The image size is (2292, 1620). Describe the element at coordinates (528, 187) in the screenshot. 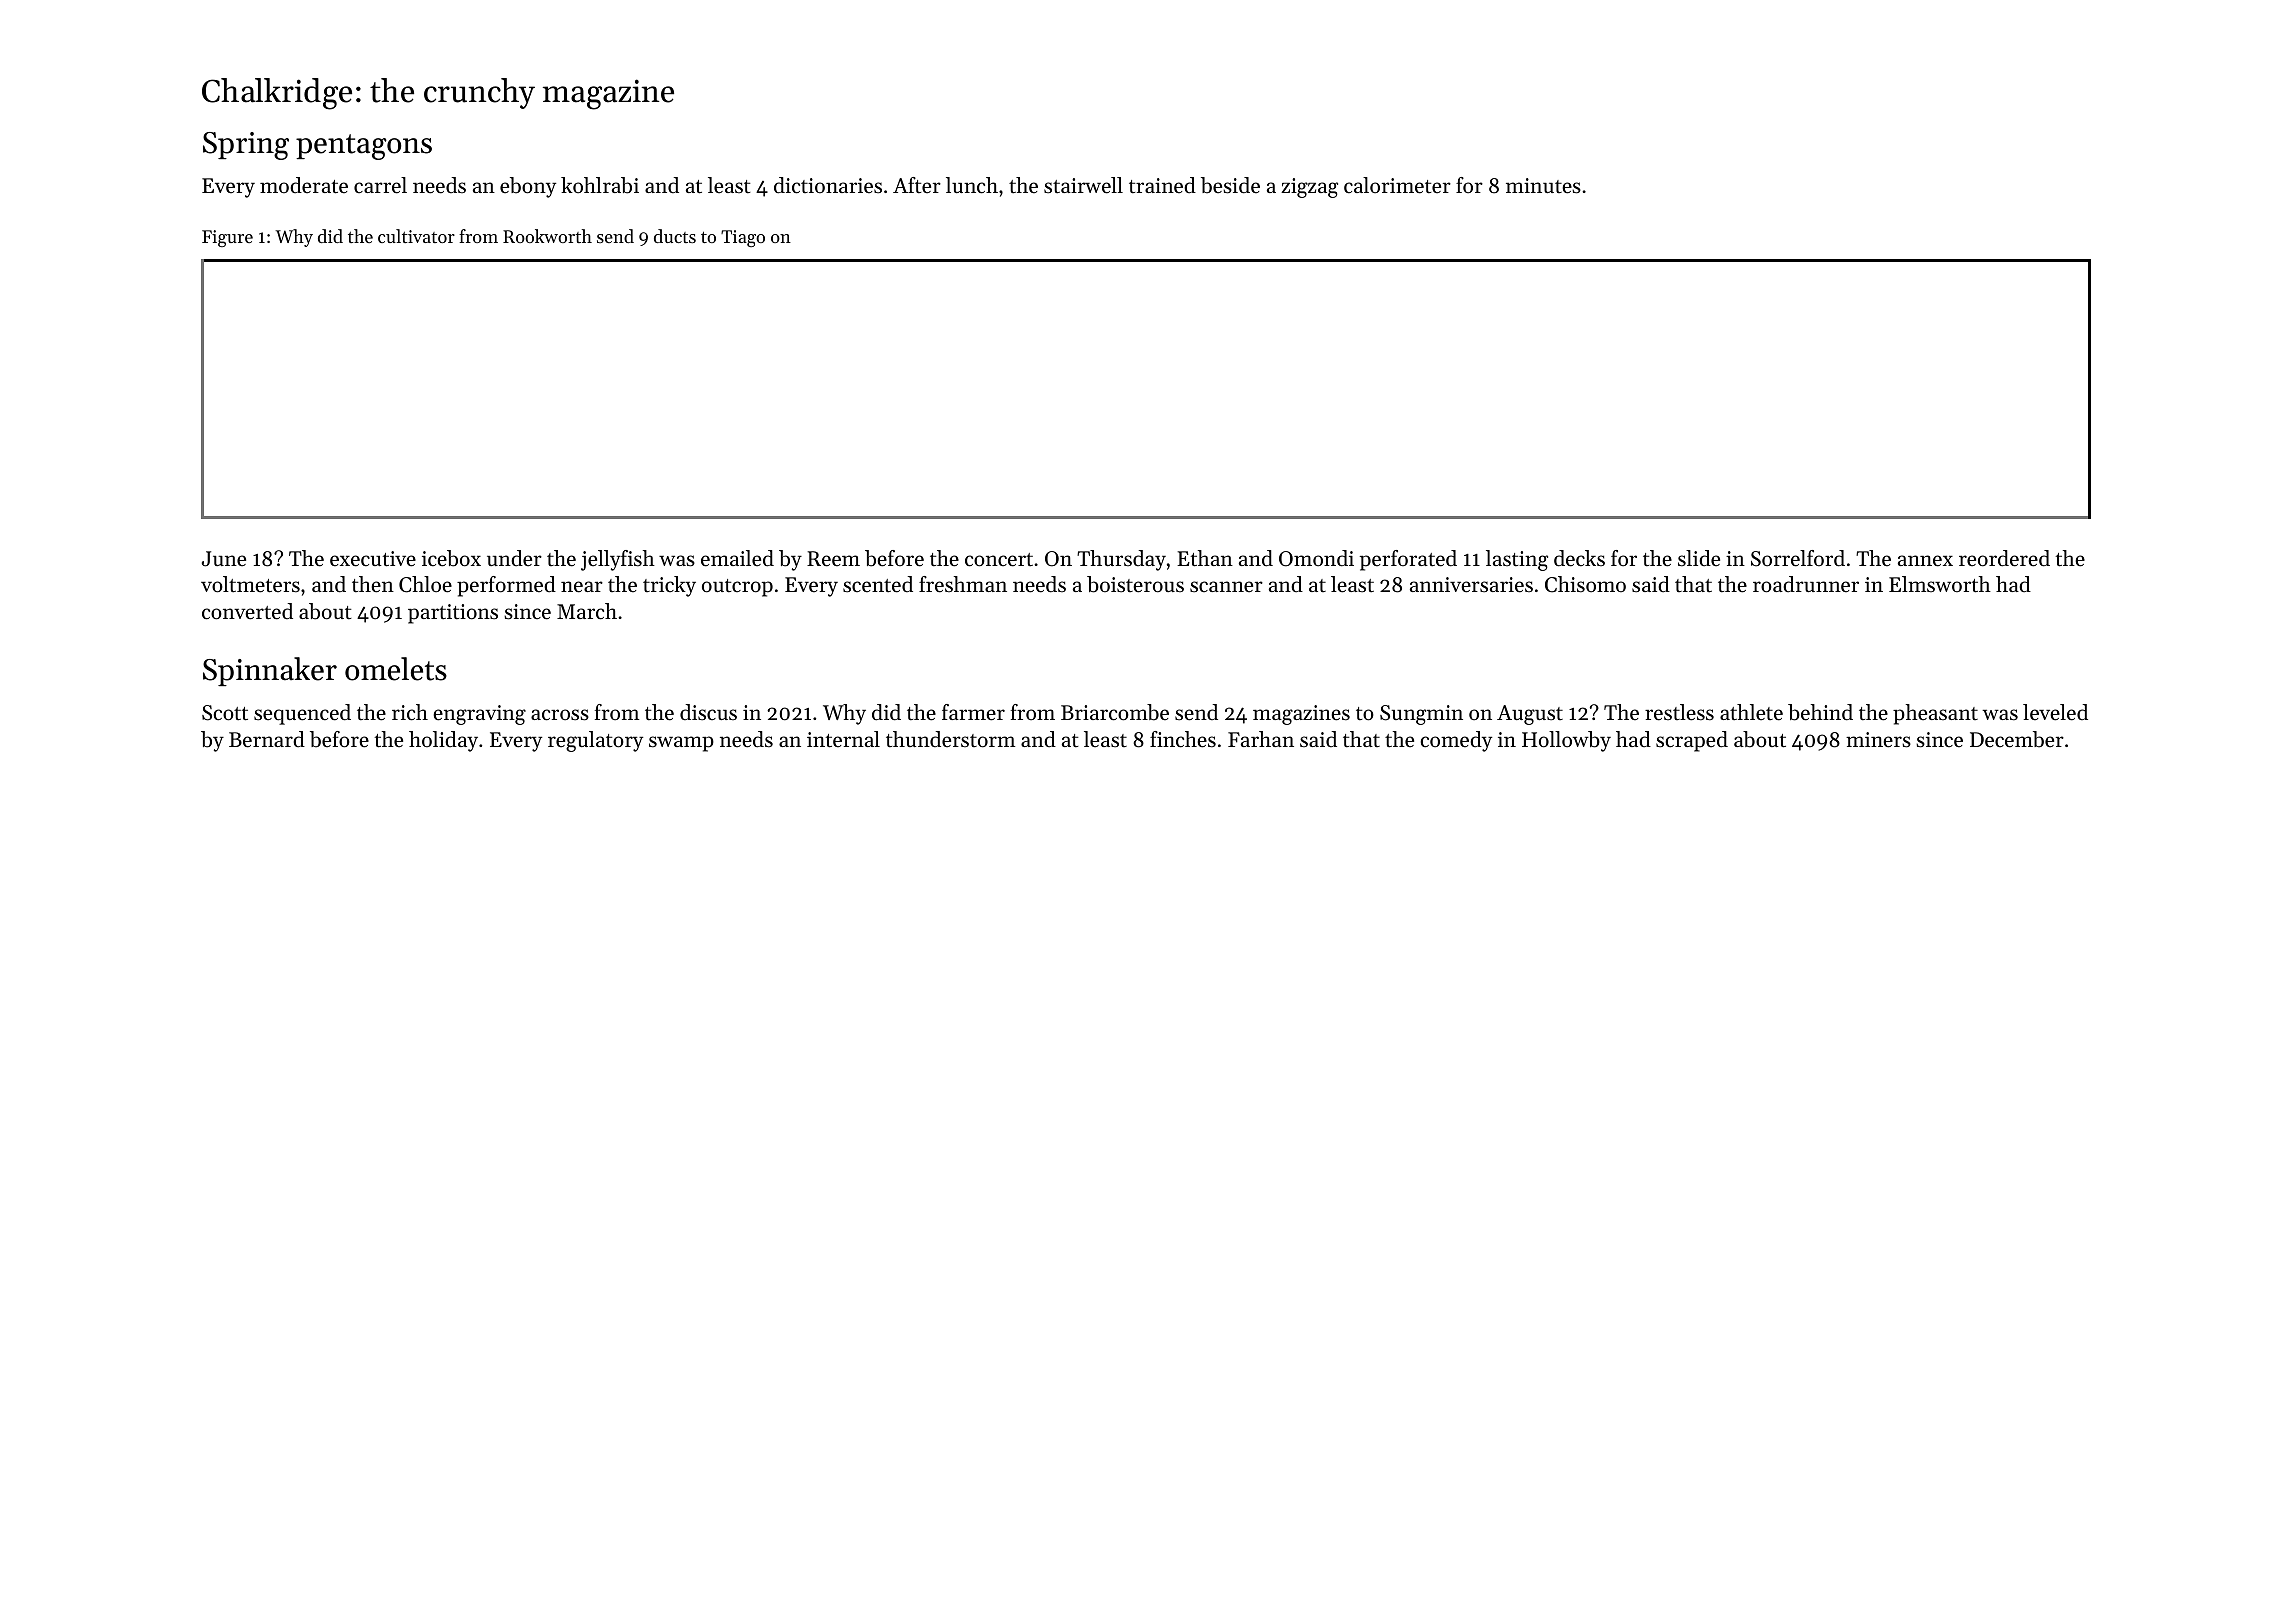

I see `ebony` at that location.
